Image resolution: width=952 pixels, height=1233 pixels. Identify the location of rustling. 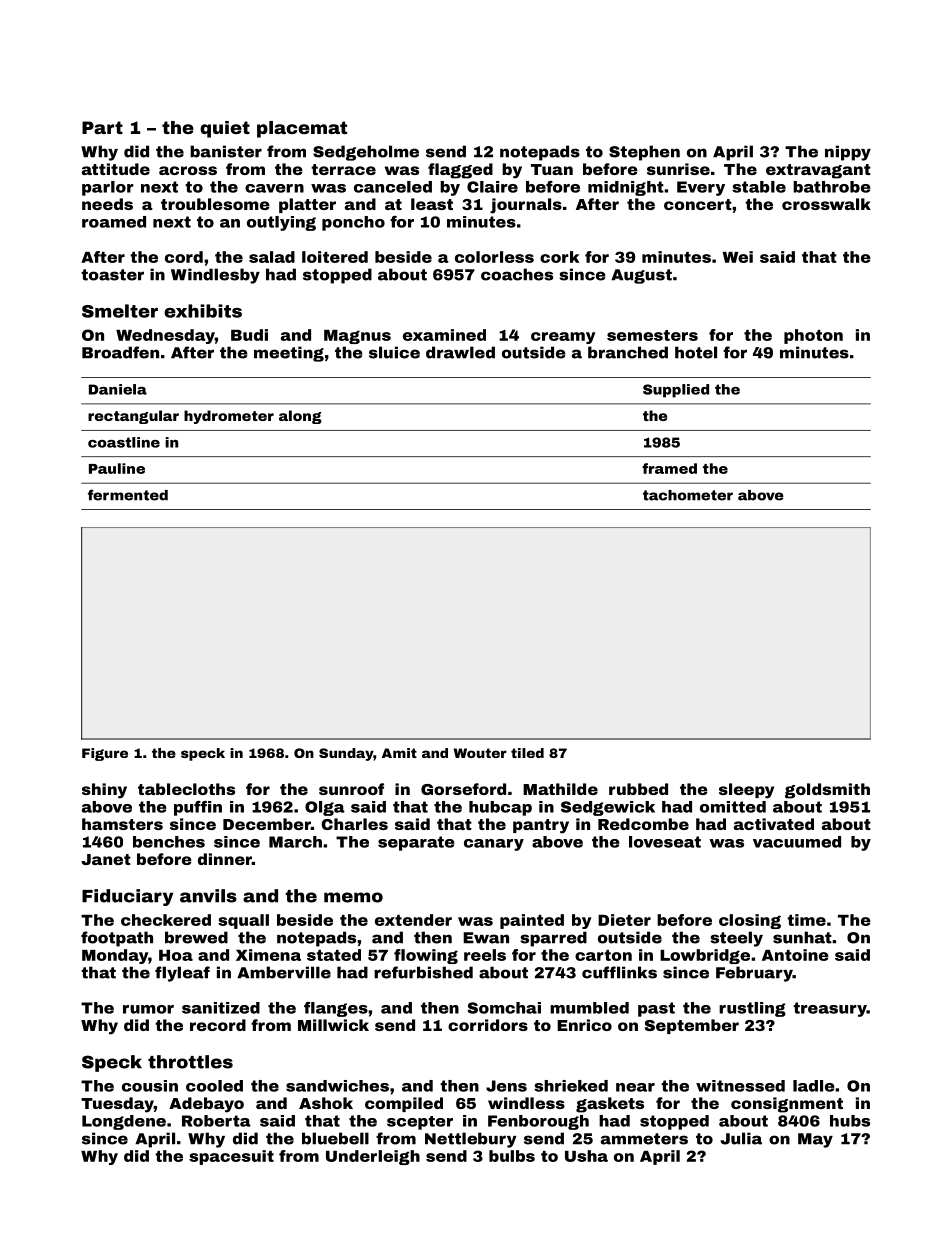
(752, 1009).
